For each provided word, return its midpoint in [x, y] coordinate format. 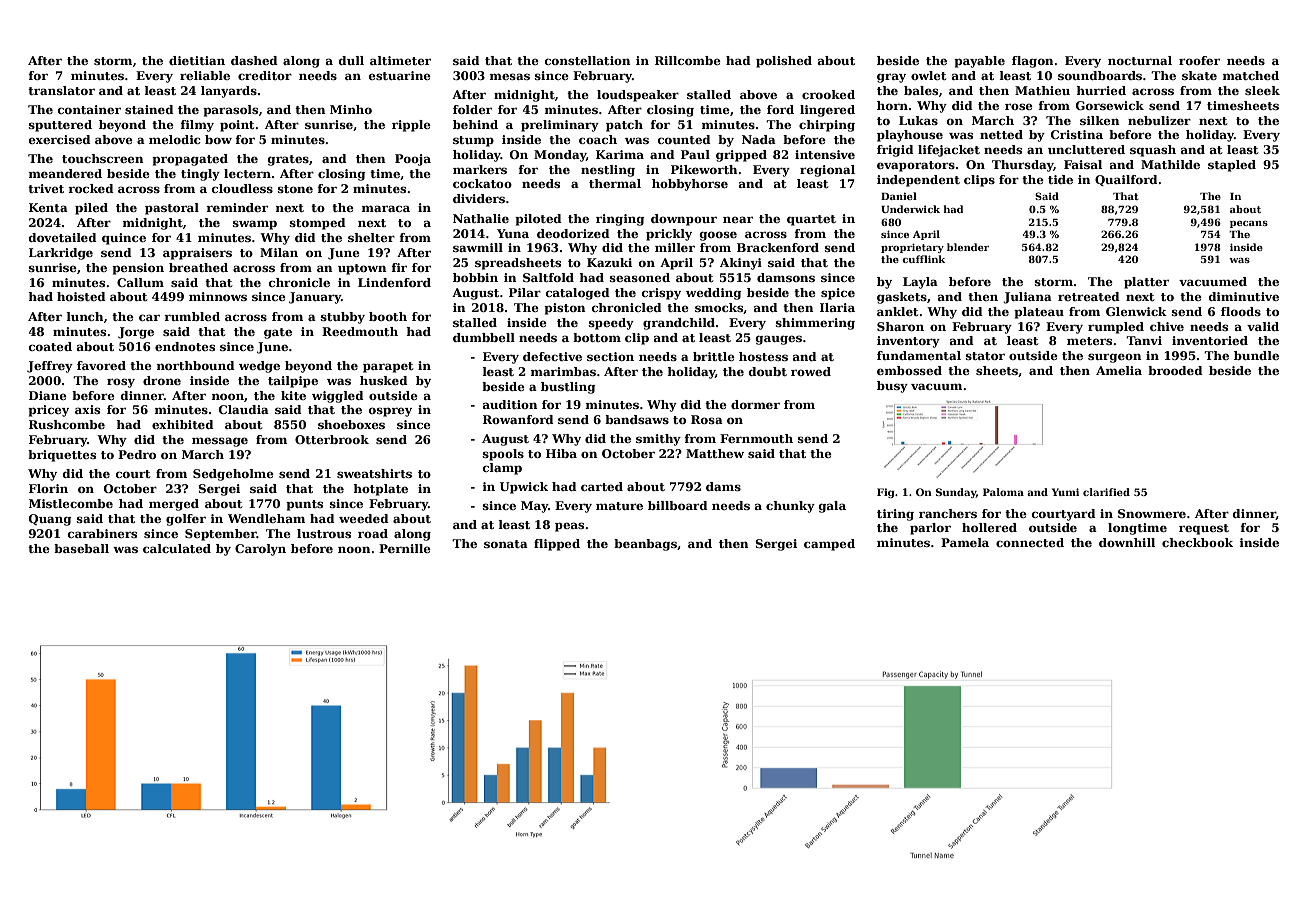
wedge [259, 367]
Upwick [524, 488]
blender [968, 247]
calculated [177, 548]
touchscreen [103, 158]
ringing [620, 220]
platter [1146, 283]
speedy [611, 324]
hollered [989, 527]
